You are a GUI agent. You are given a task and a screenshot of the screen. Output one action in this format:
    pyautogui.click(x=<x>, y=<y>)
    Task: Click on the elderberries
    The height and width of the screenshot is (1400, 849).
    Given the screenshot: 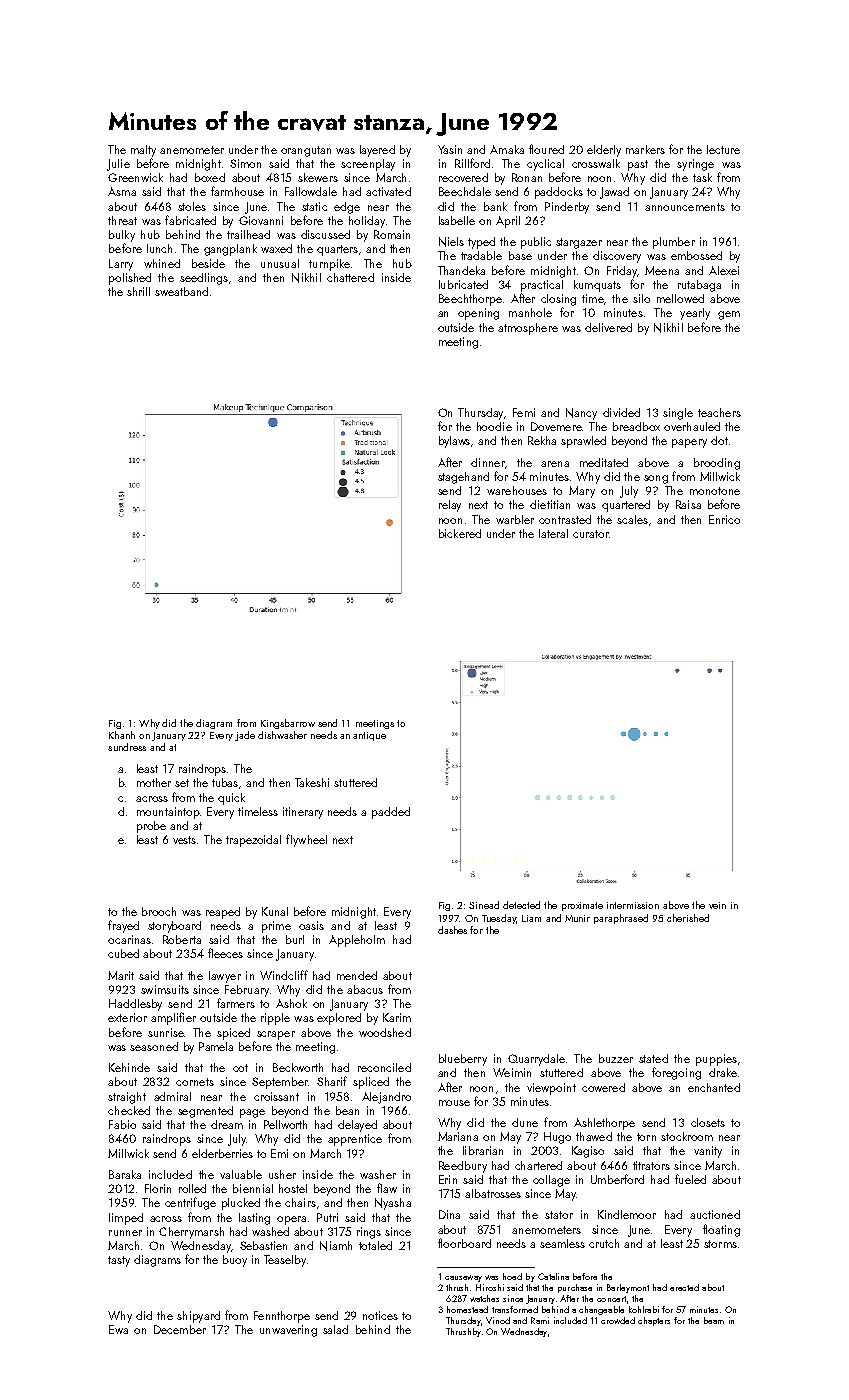 What is the action you would take?
    pyautogui.click(x=222, y=1153)
